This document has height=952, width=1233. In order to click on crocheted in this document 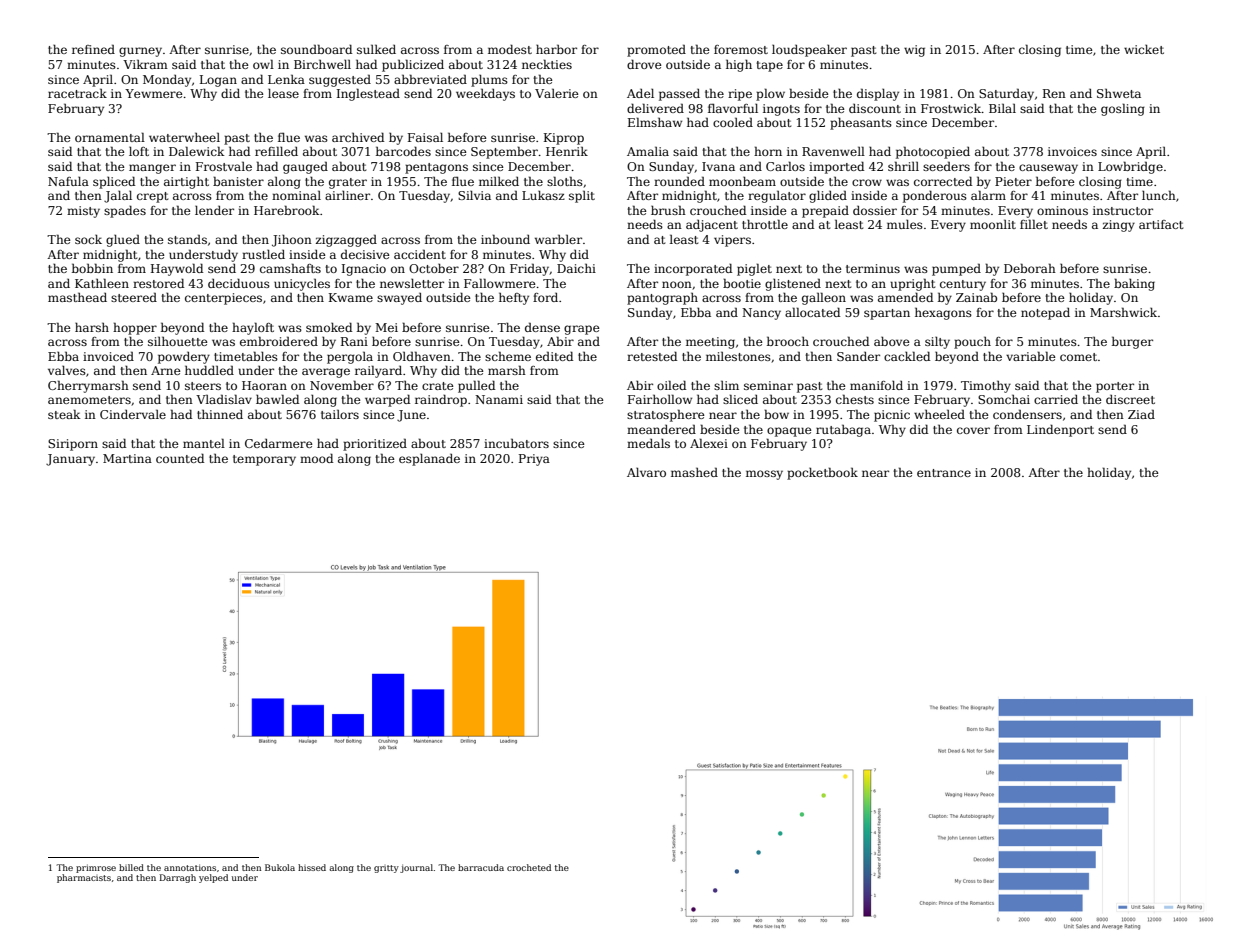, I will do `click(529, 867)`.
